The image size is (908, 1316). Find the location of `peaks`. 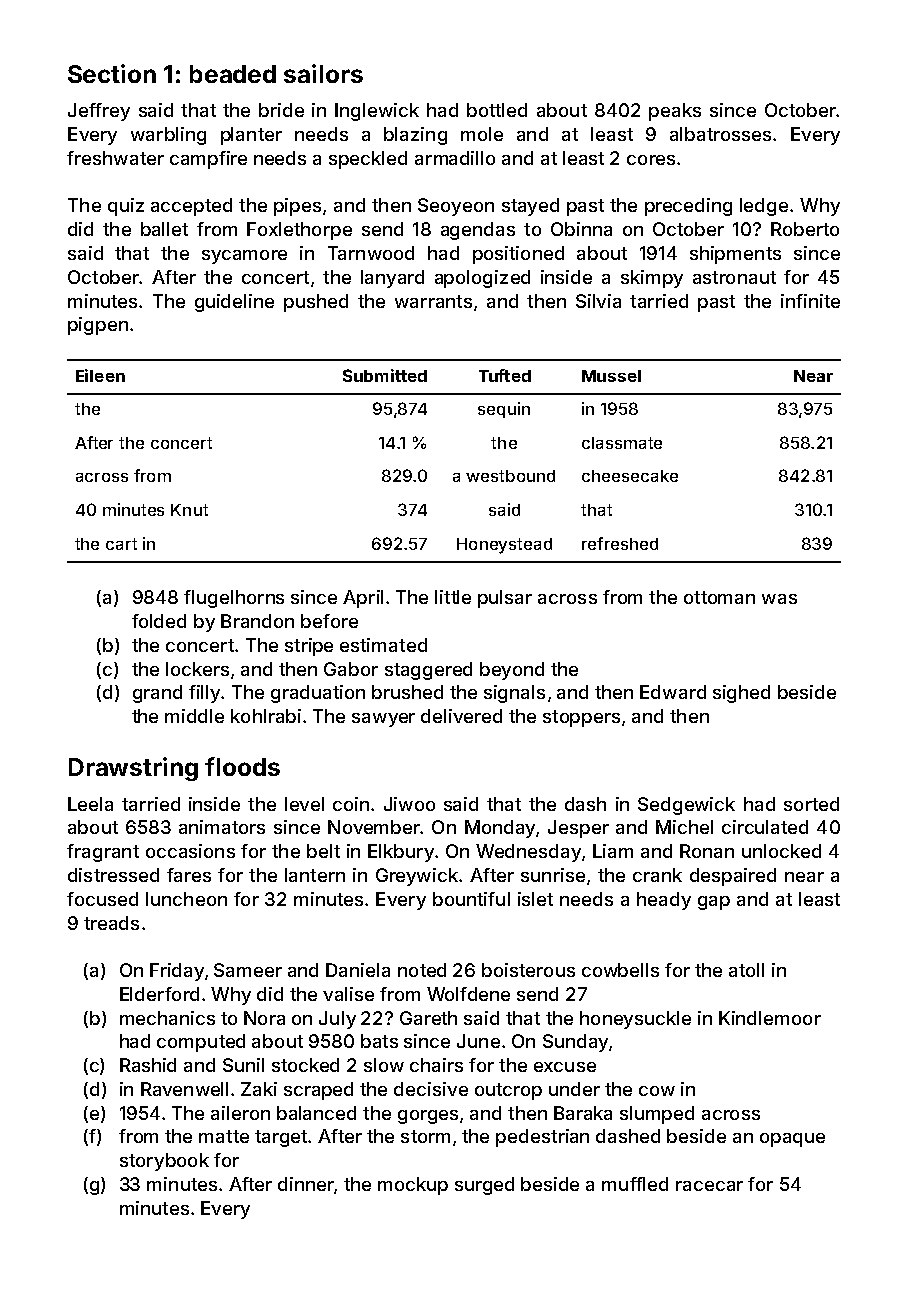

peaks is located at coordinates (675, 112).
